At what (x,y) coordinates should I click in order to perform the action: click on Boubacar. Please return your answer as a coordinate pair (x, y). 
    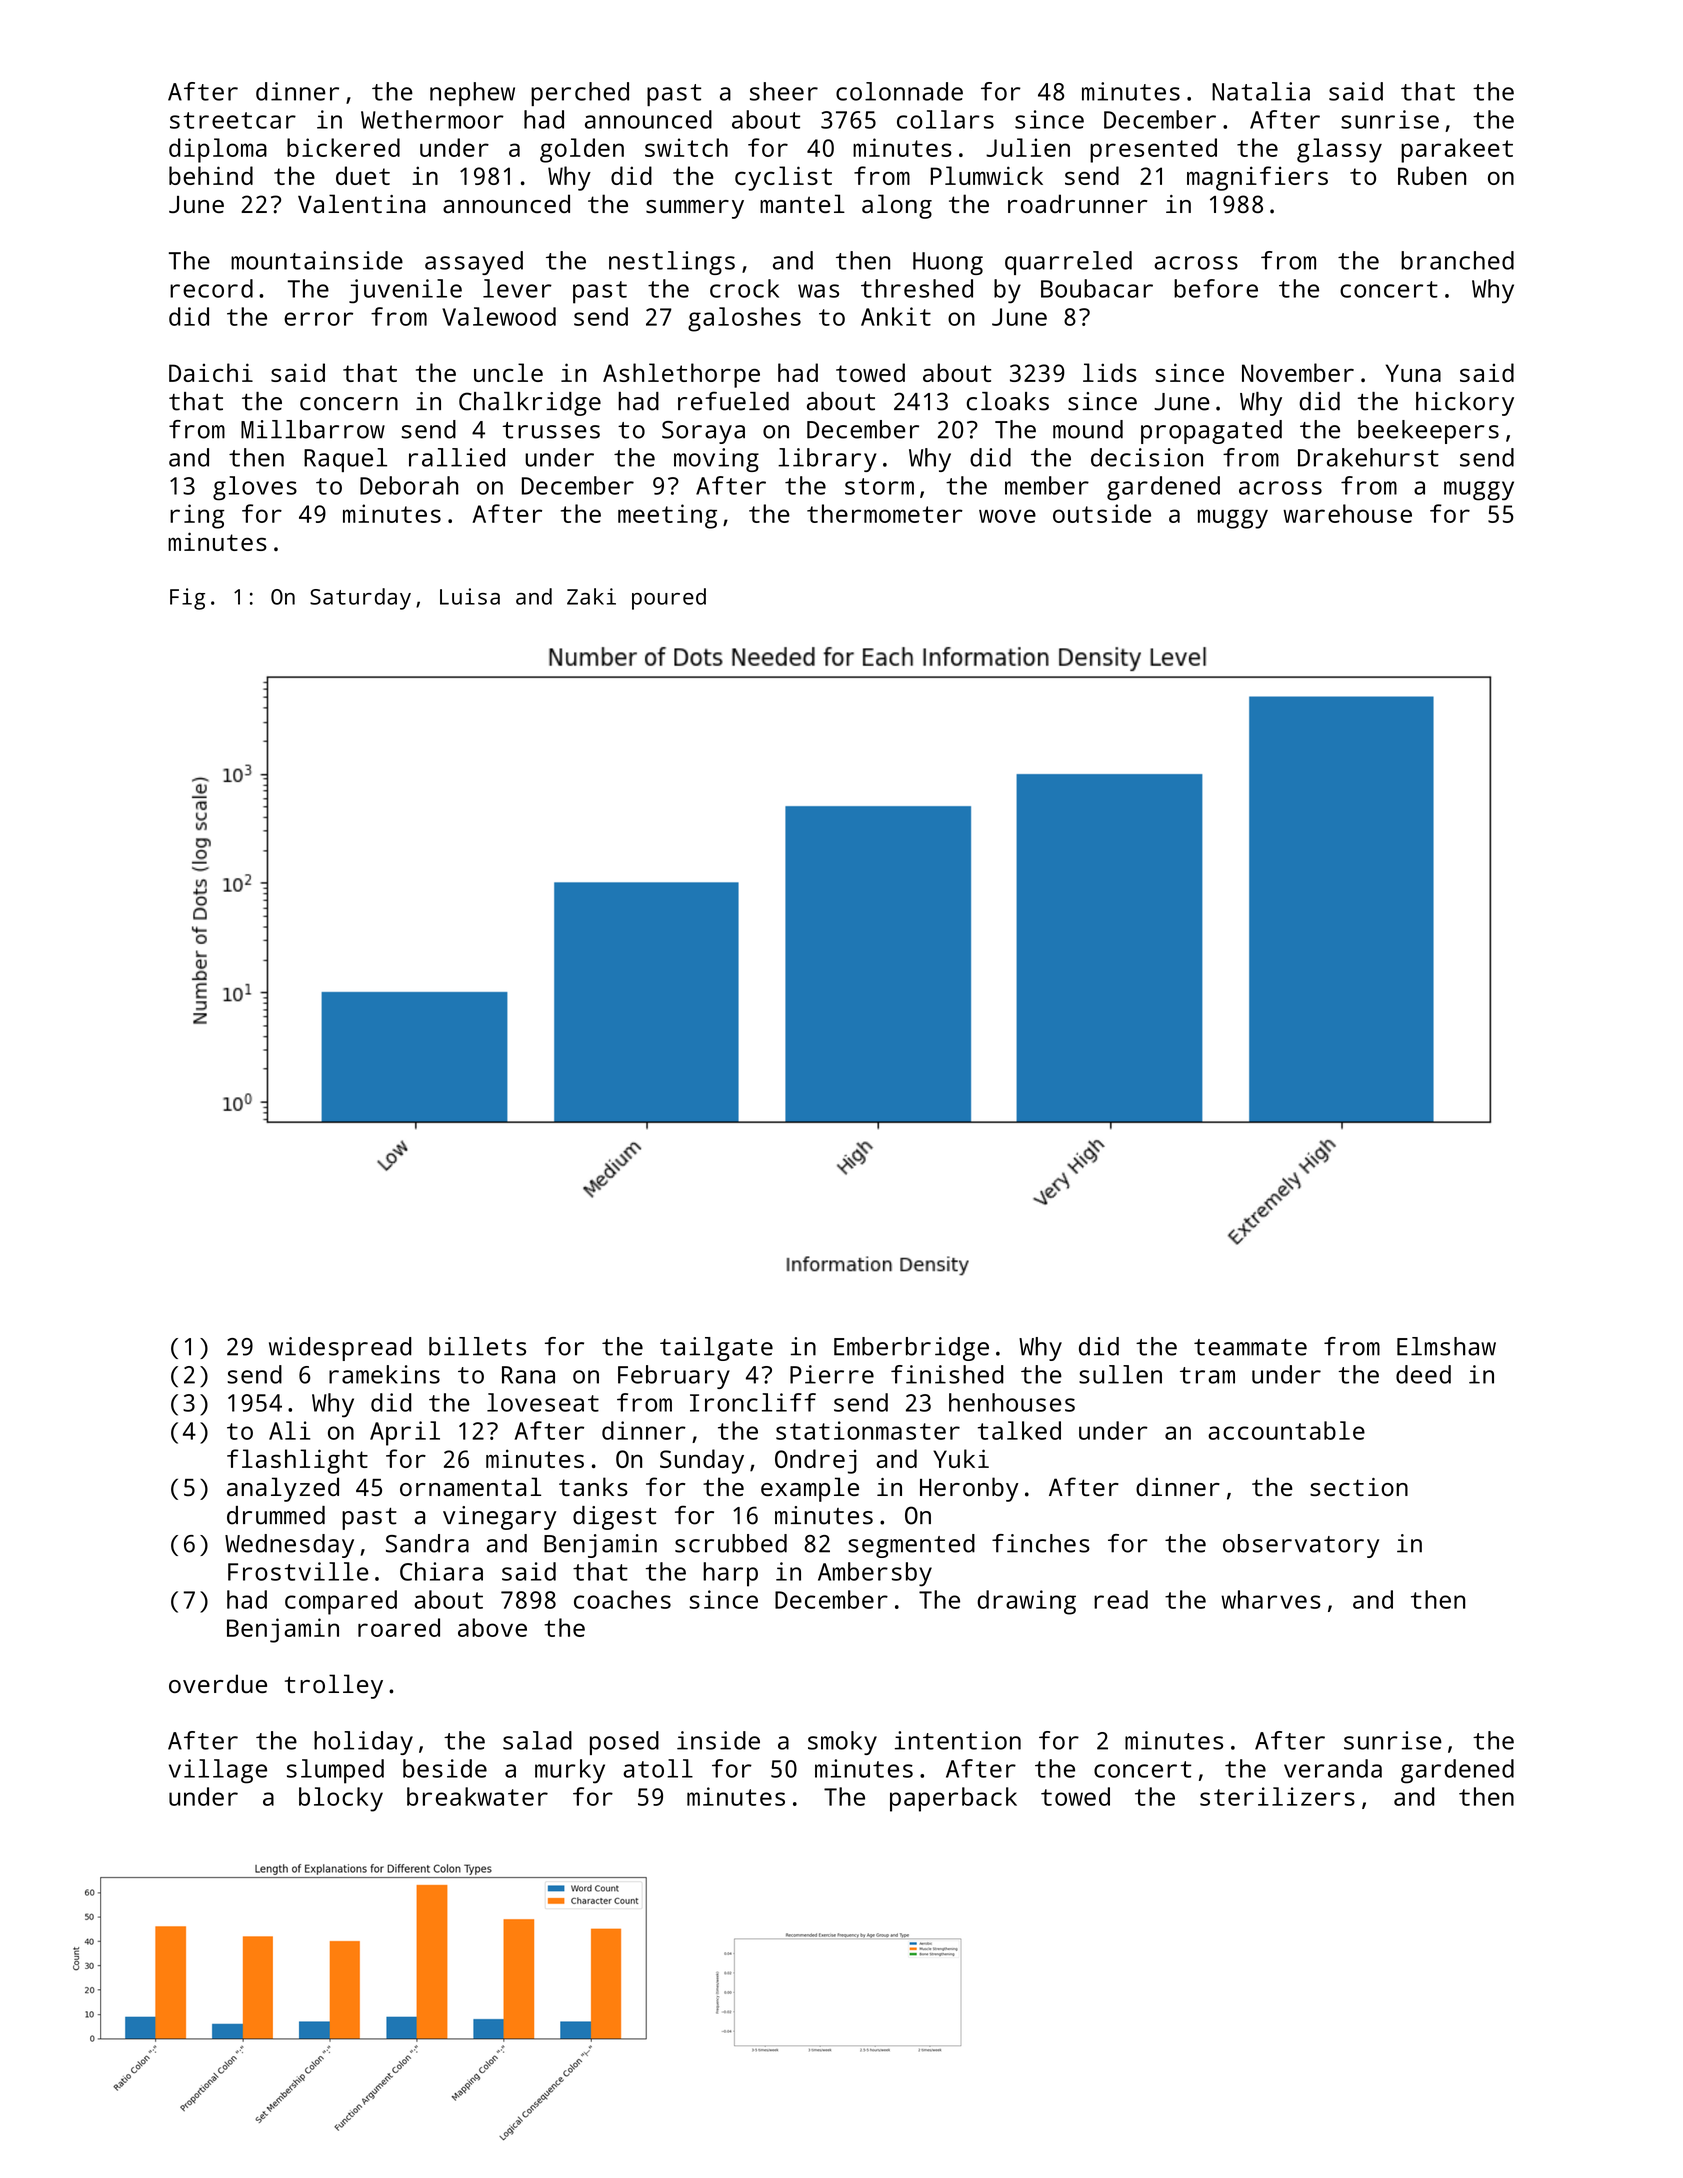
    Looking at the image, I should click on (1097, 288).
